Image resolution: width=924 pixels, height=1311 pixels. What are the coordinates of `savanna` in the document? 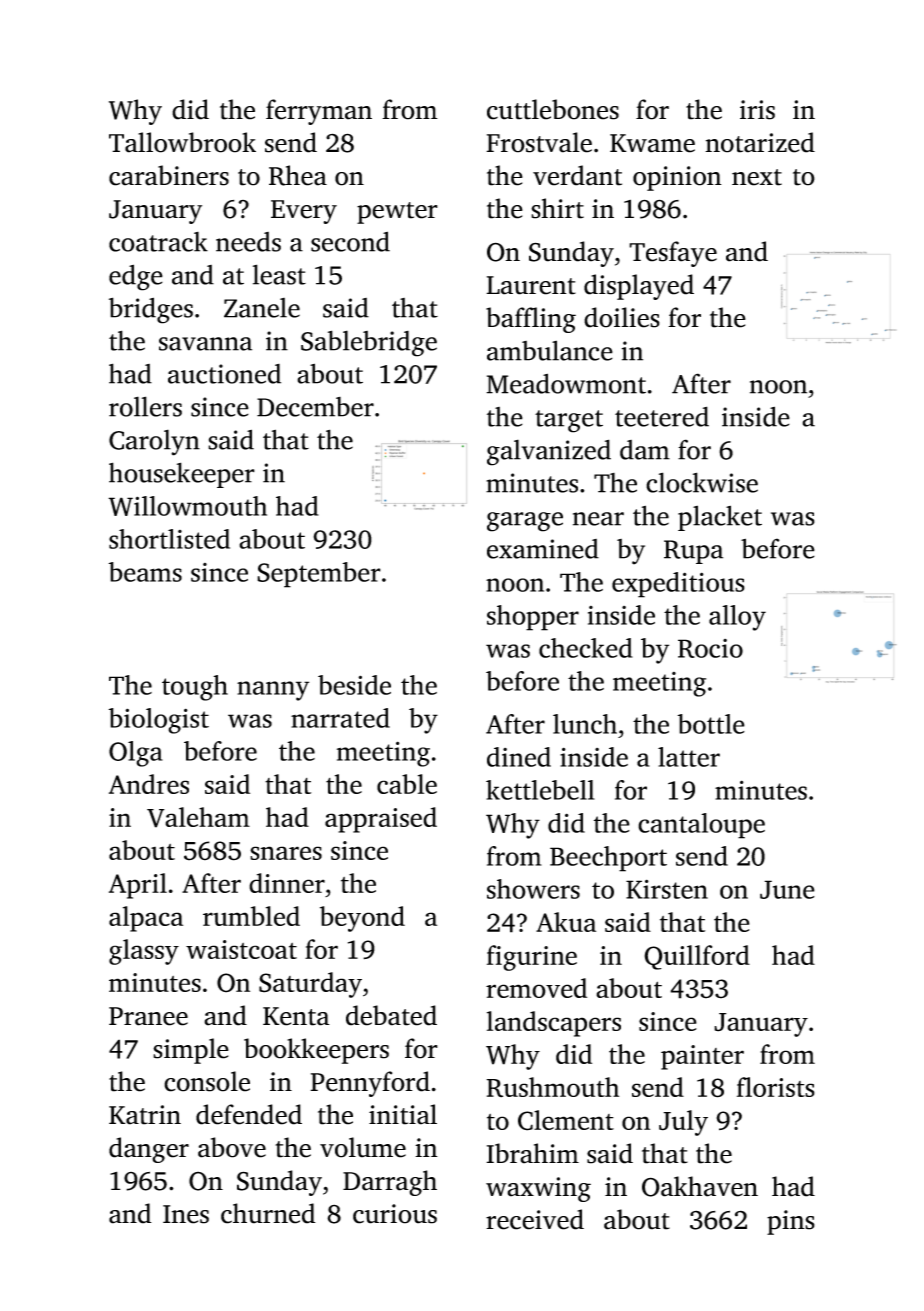 It's located at (205, 344).
